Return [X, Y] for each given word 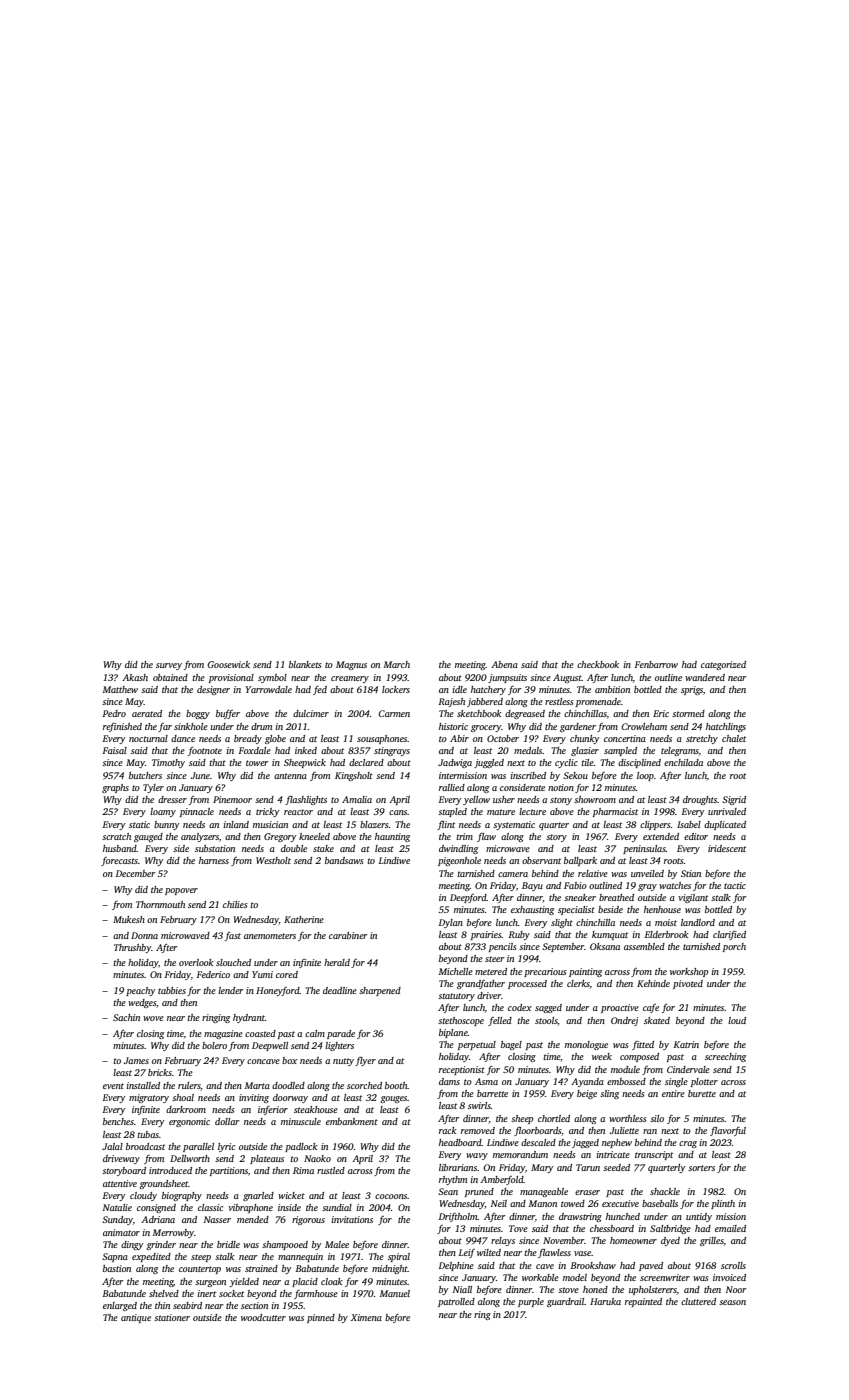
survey [169, 666]
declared [366, 762]
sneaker [580, 897]
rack [448, 1130]
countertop [200, 1270]
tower [257, 763]
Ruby [519, 935]
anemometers [270, 936]
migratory [149, 1098]
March [397, 664]
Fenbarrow [656, 664]
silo [657, 1118]
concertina [625, 738]
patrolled [456, 1302]
